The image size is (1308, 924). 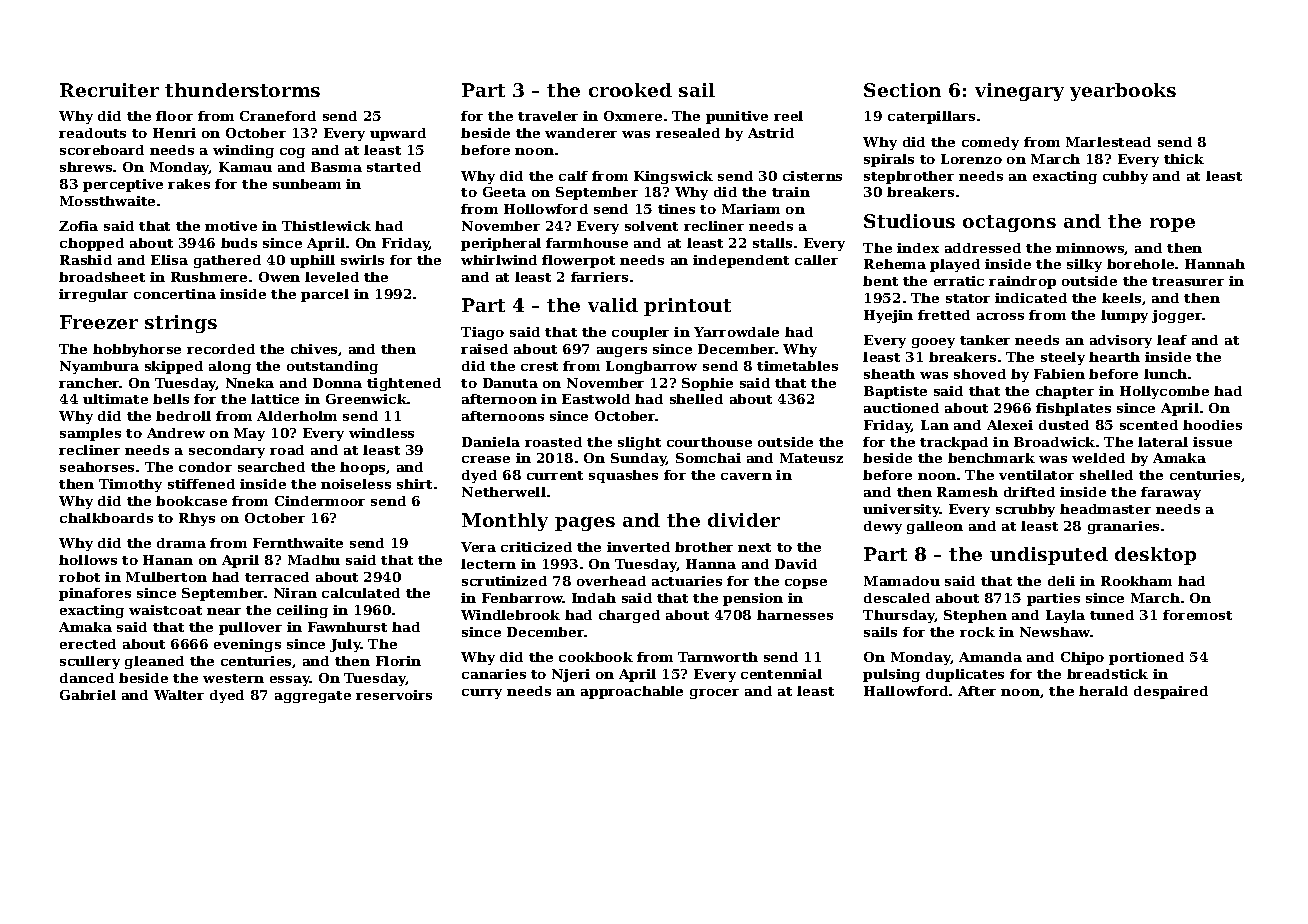 I want to click on cavern, so click(x=746, y=476).
